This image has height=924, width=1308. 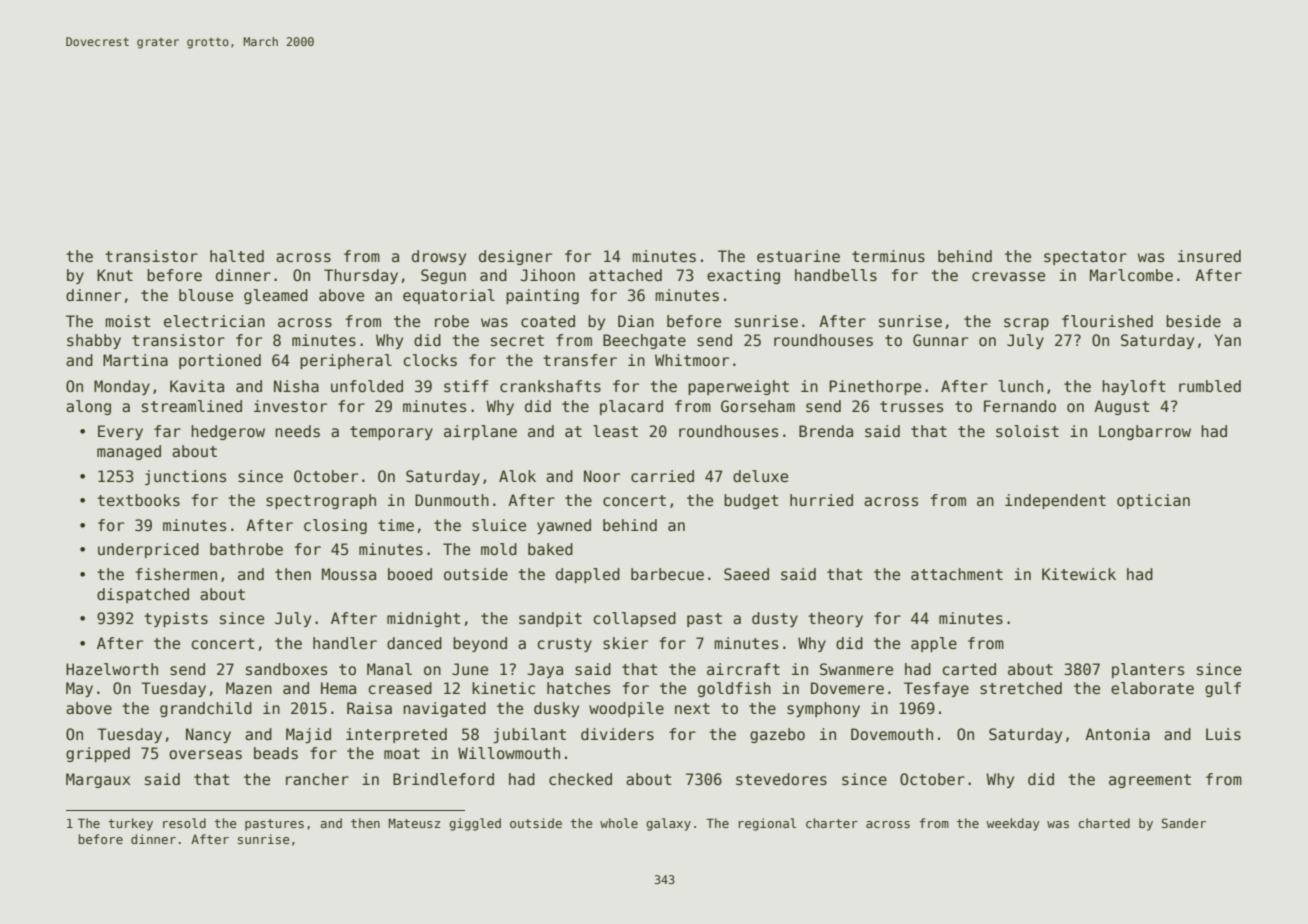 What do you see at coordinates (1209, 256) in the image?
I see `insured` at bounding box center [1209, 256].
